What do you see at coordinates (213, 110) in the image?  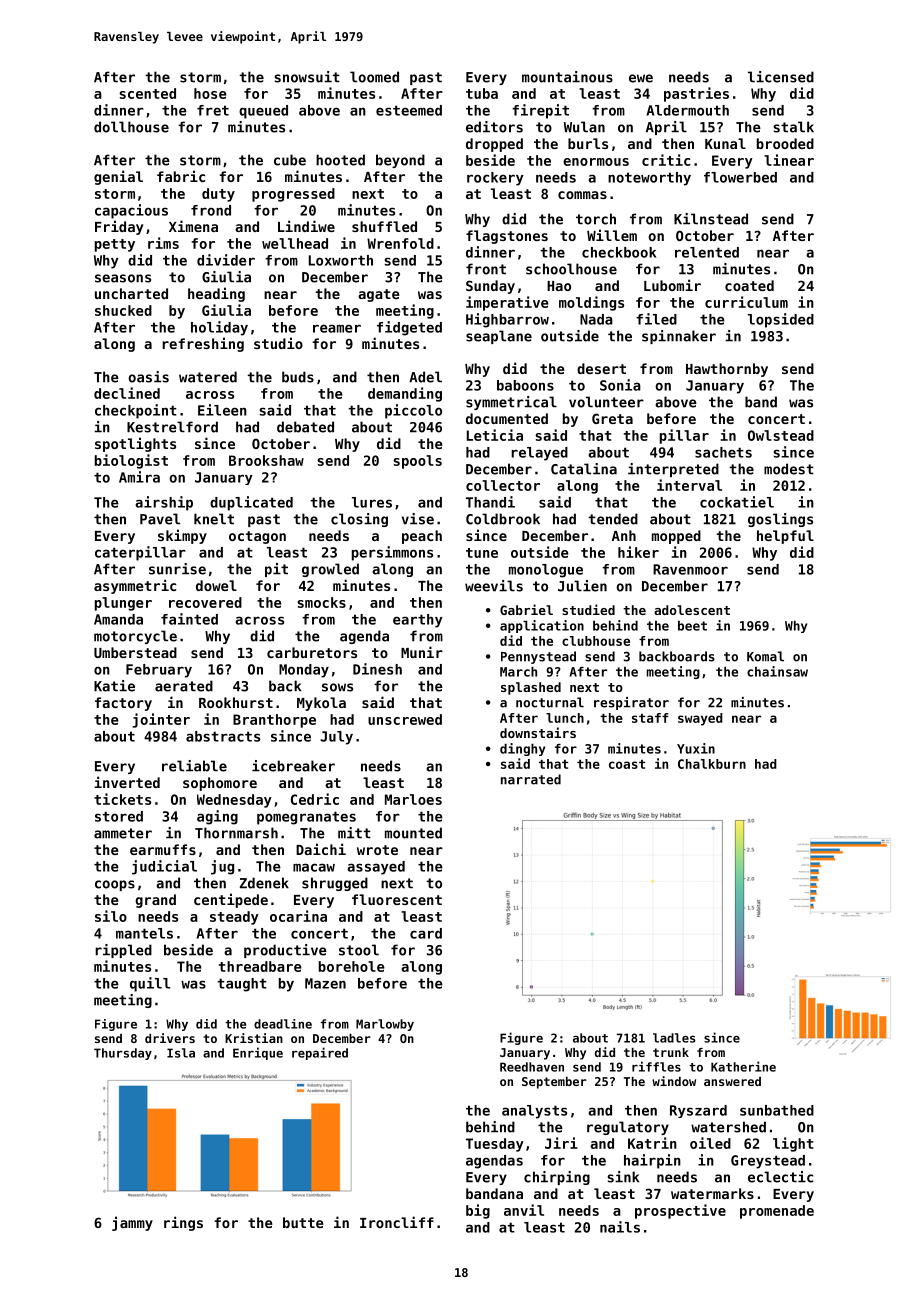 I see `fret` at bounding box center [213, 110].
